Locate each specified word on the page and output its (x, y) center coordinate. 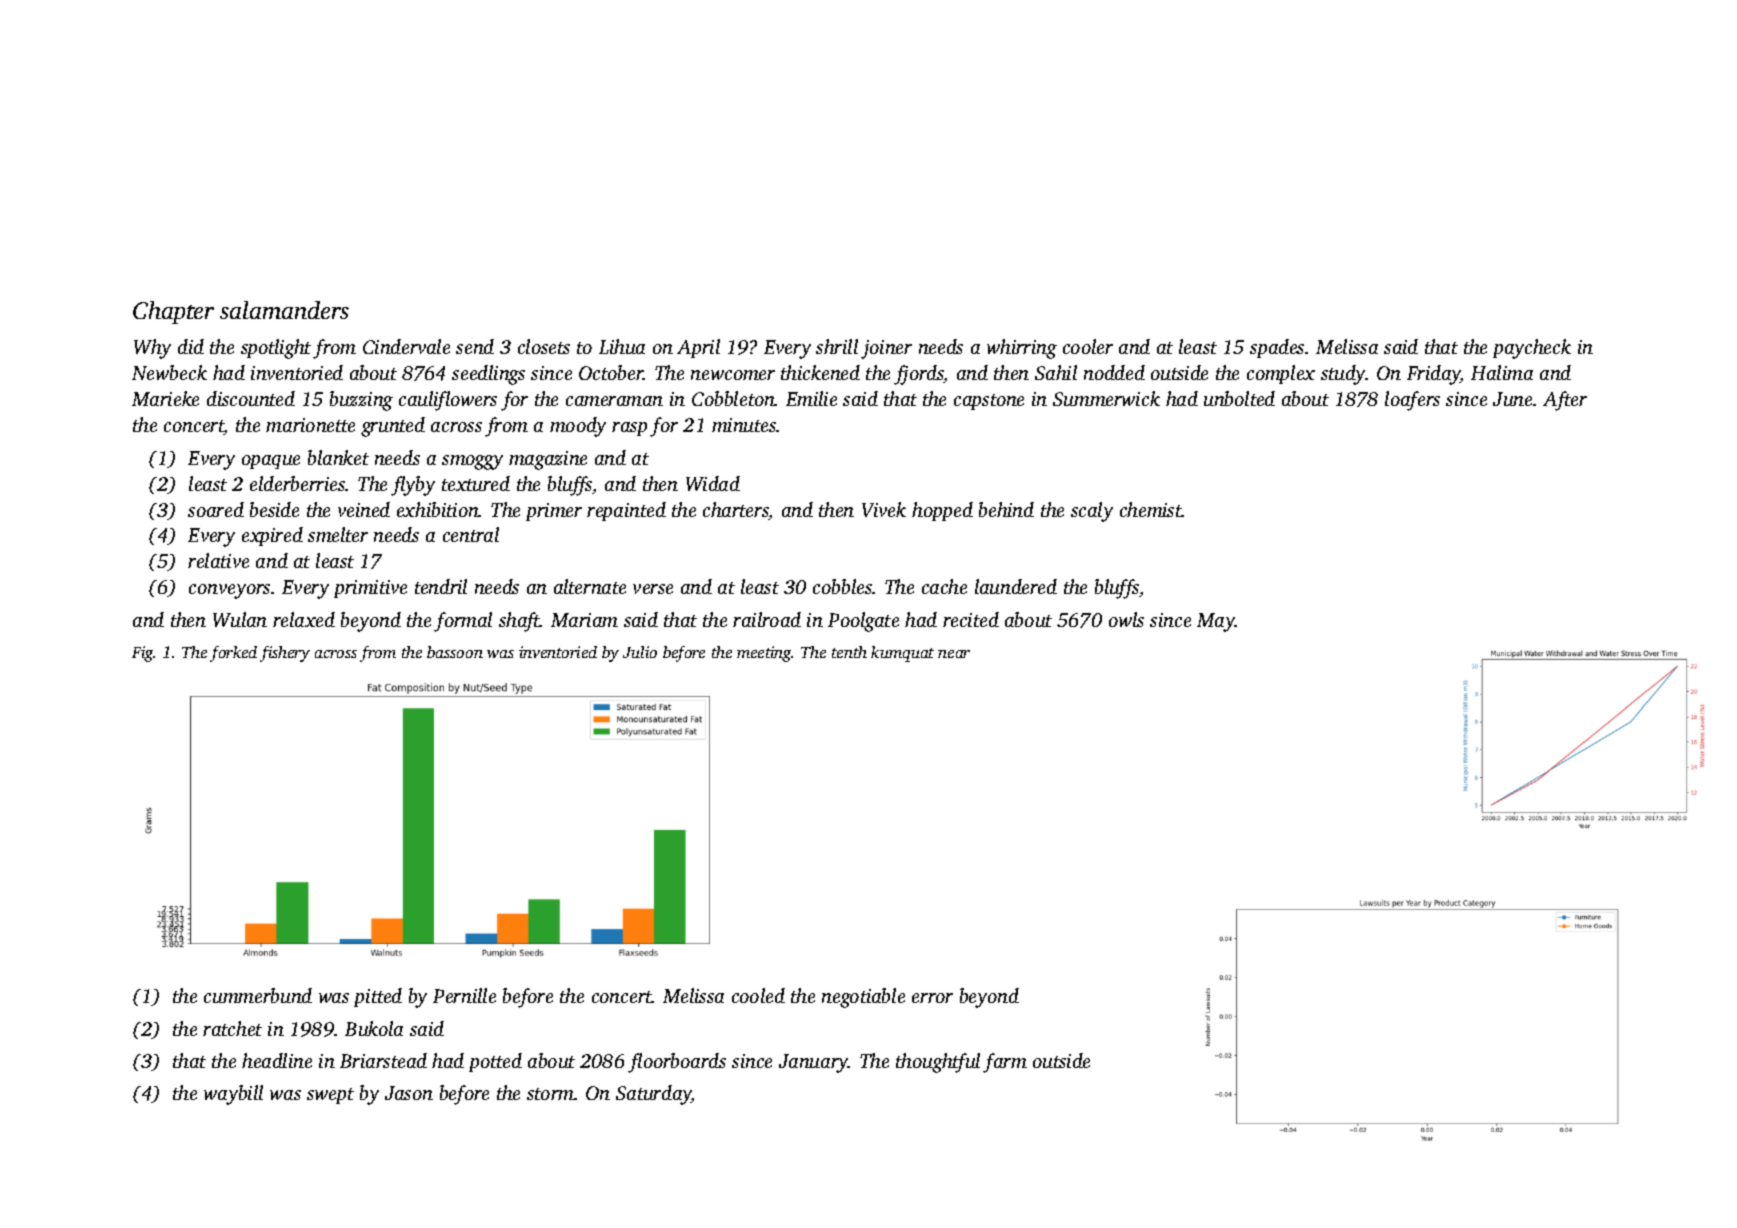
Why (152, 349)
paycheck (1532, 349)
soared (216, 509)
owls (1126, 619)
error (932, 998)
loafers (1412, 401)
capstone (989, 402)
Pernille (464, 995)
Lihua (622, 346)
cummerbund (258, 995)
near (954, 654)
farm (1005, 1063)
